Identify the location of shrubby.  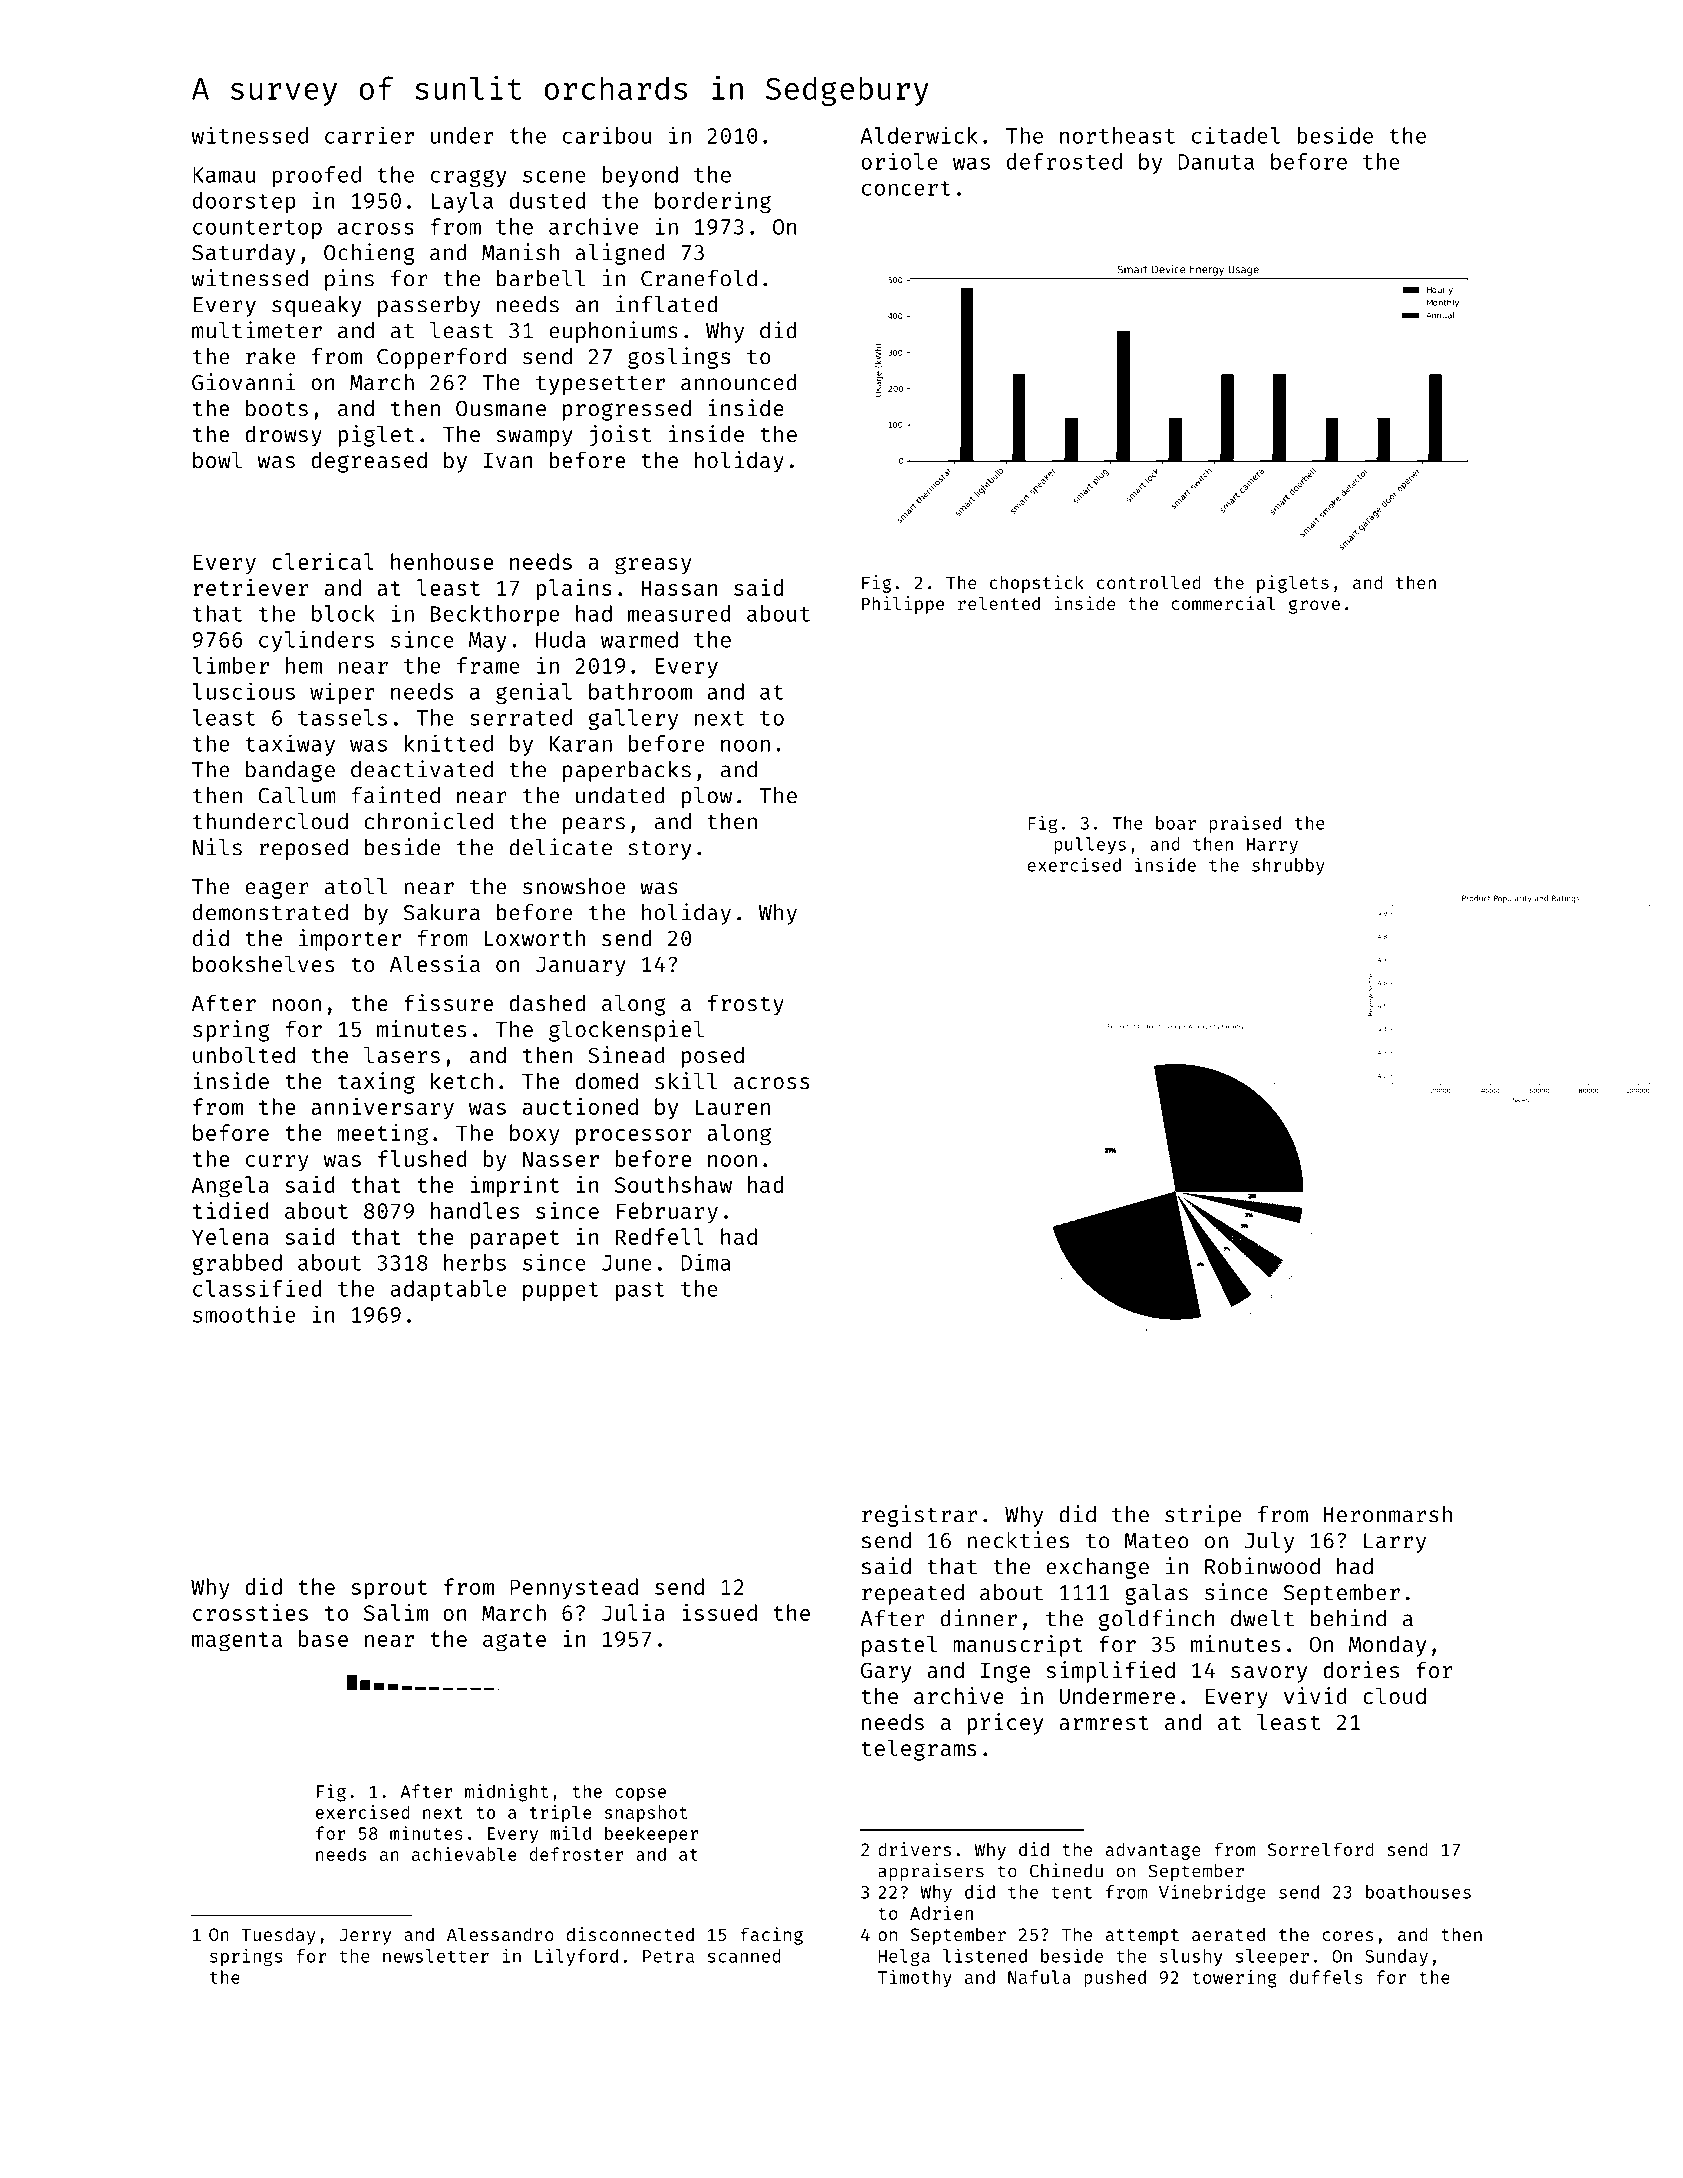
(1288, 866).
